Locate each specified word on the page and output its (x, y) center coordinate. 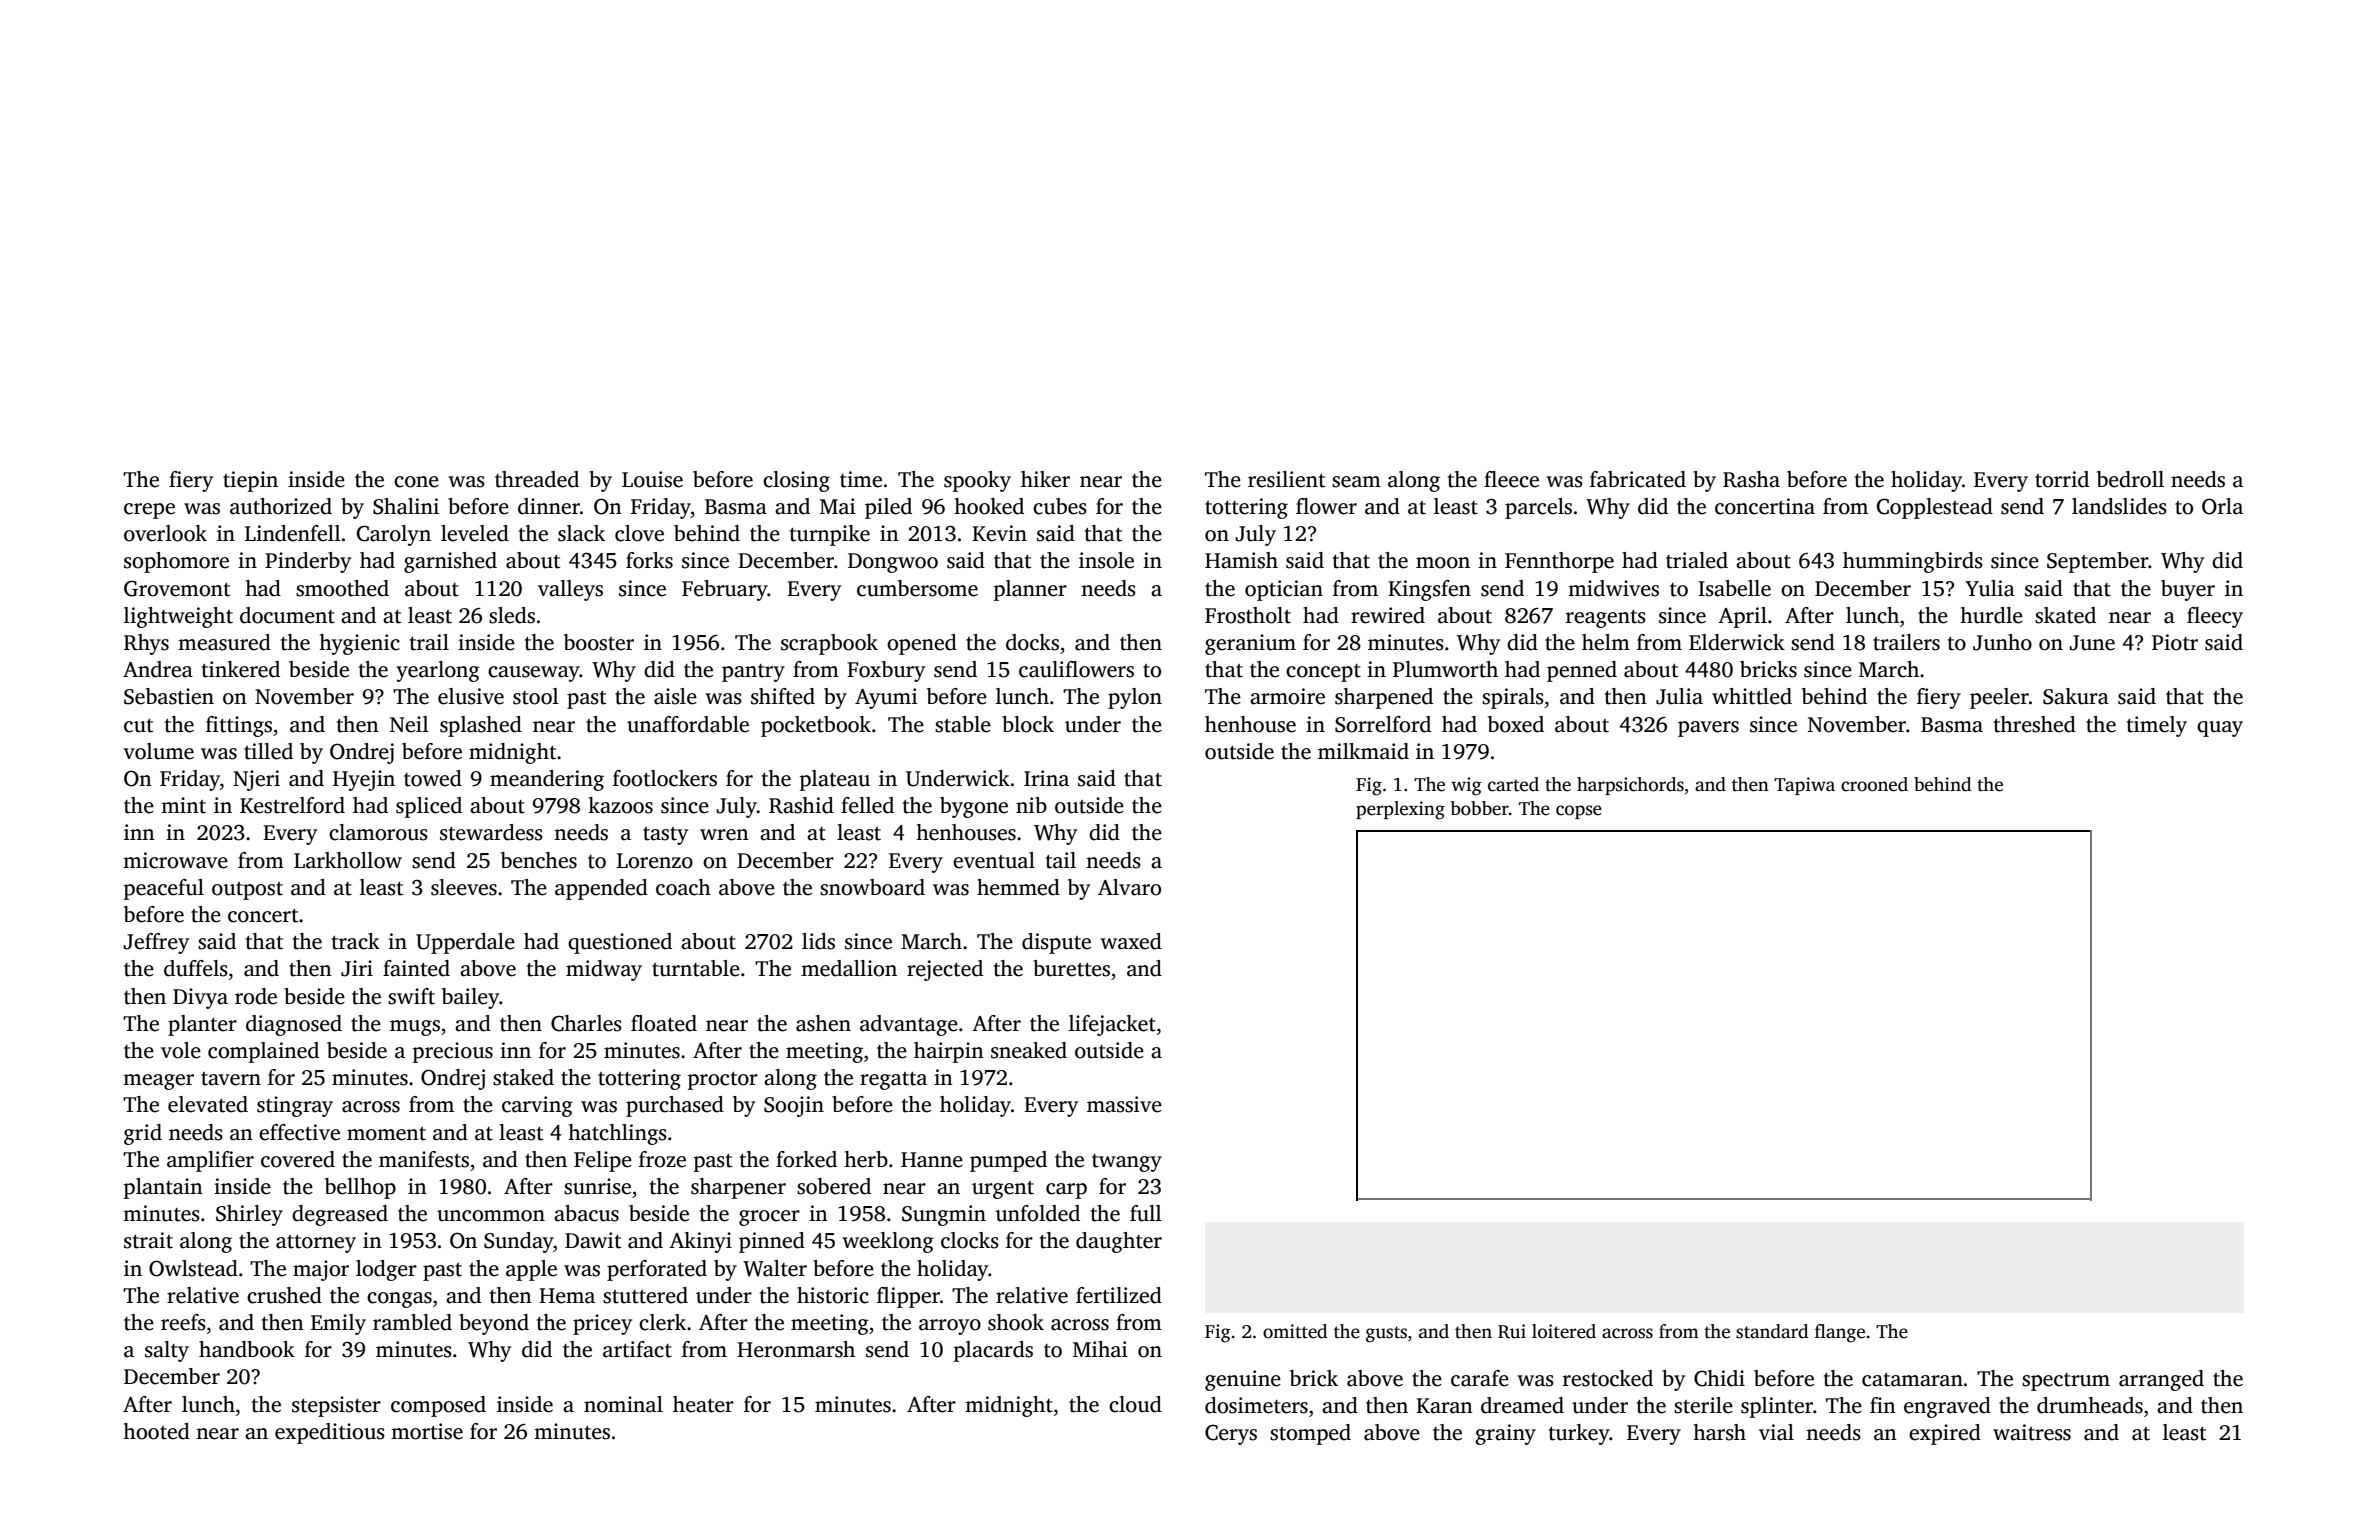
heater (703, 1404)
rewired (1388, 615)
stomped (1310, 1434)
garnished (450, 562)
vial (1776, 1432)
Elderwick (1737, 642)
